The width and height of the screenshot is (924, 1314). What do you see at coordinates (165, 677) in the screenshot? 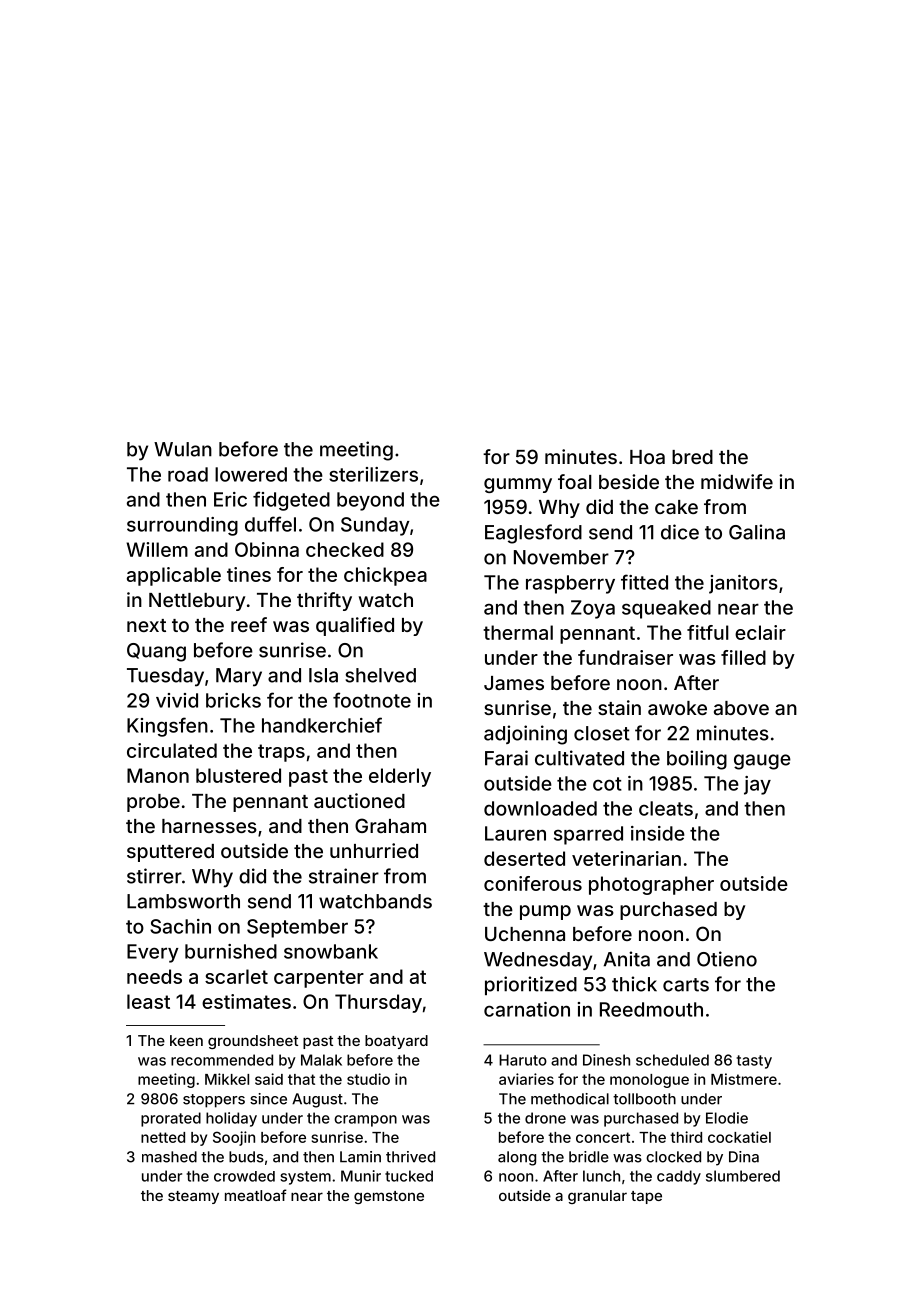
I see `Tuesday` at bounding box center [165, 677].
